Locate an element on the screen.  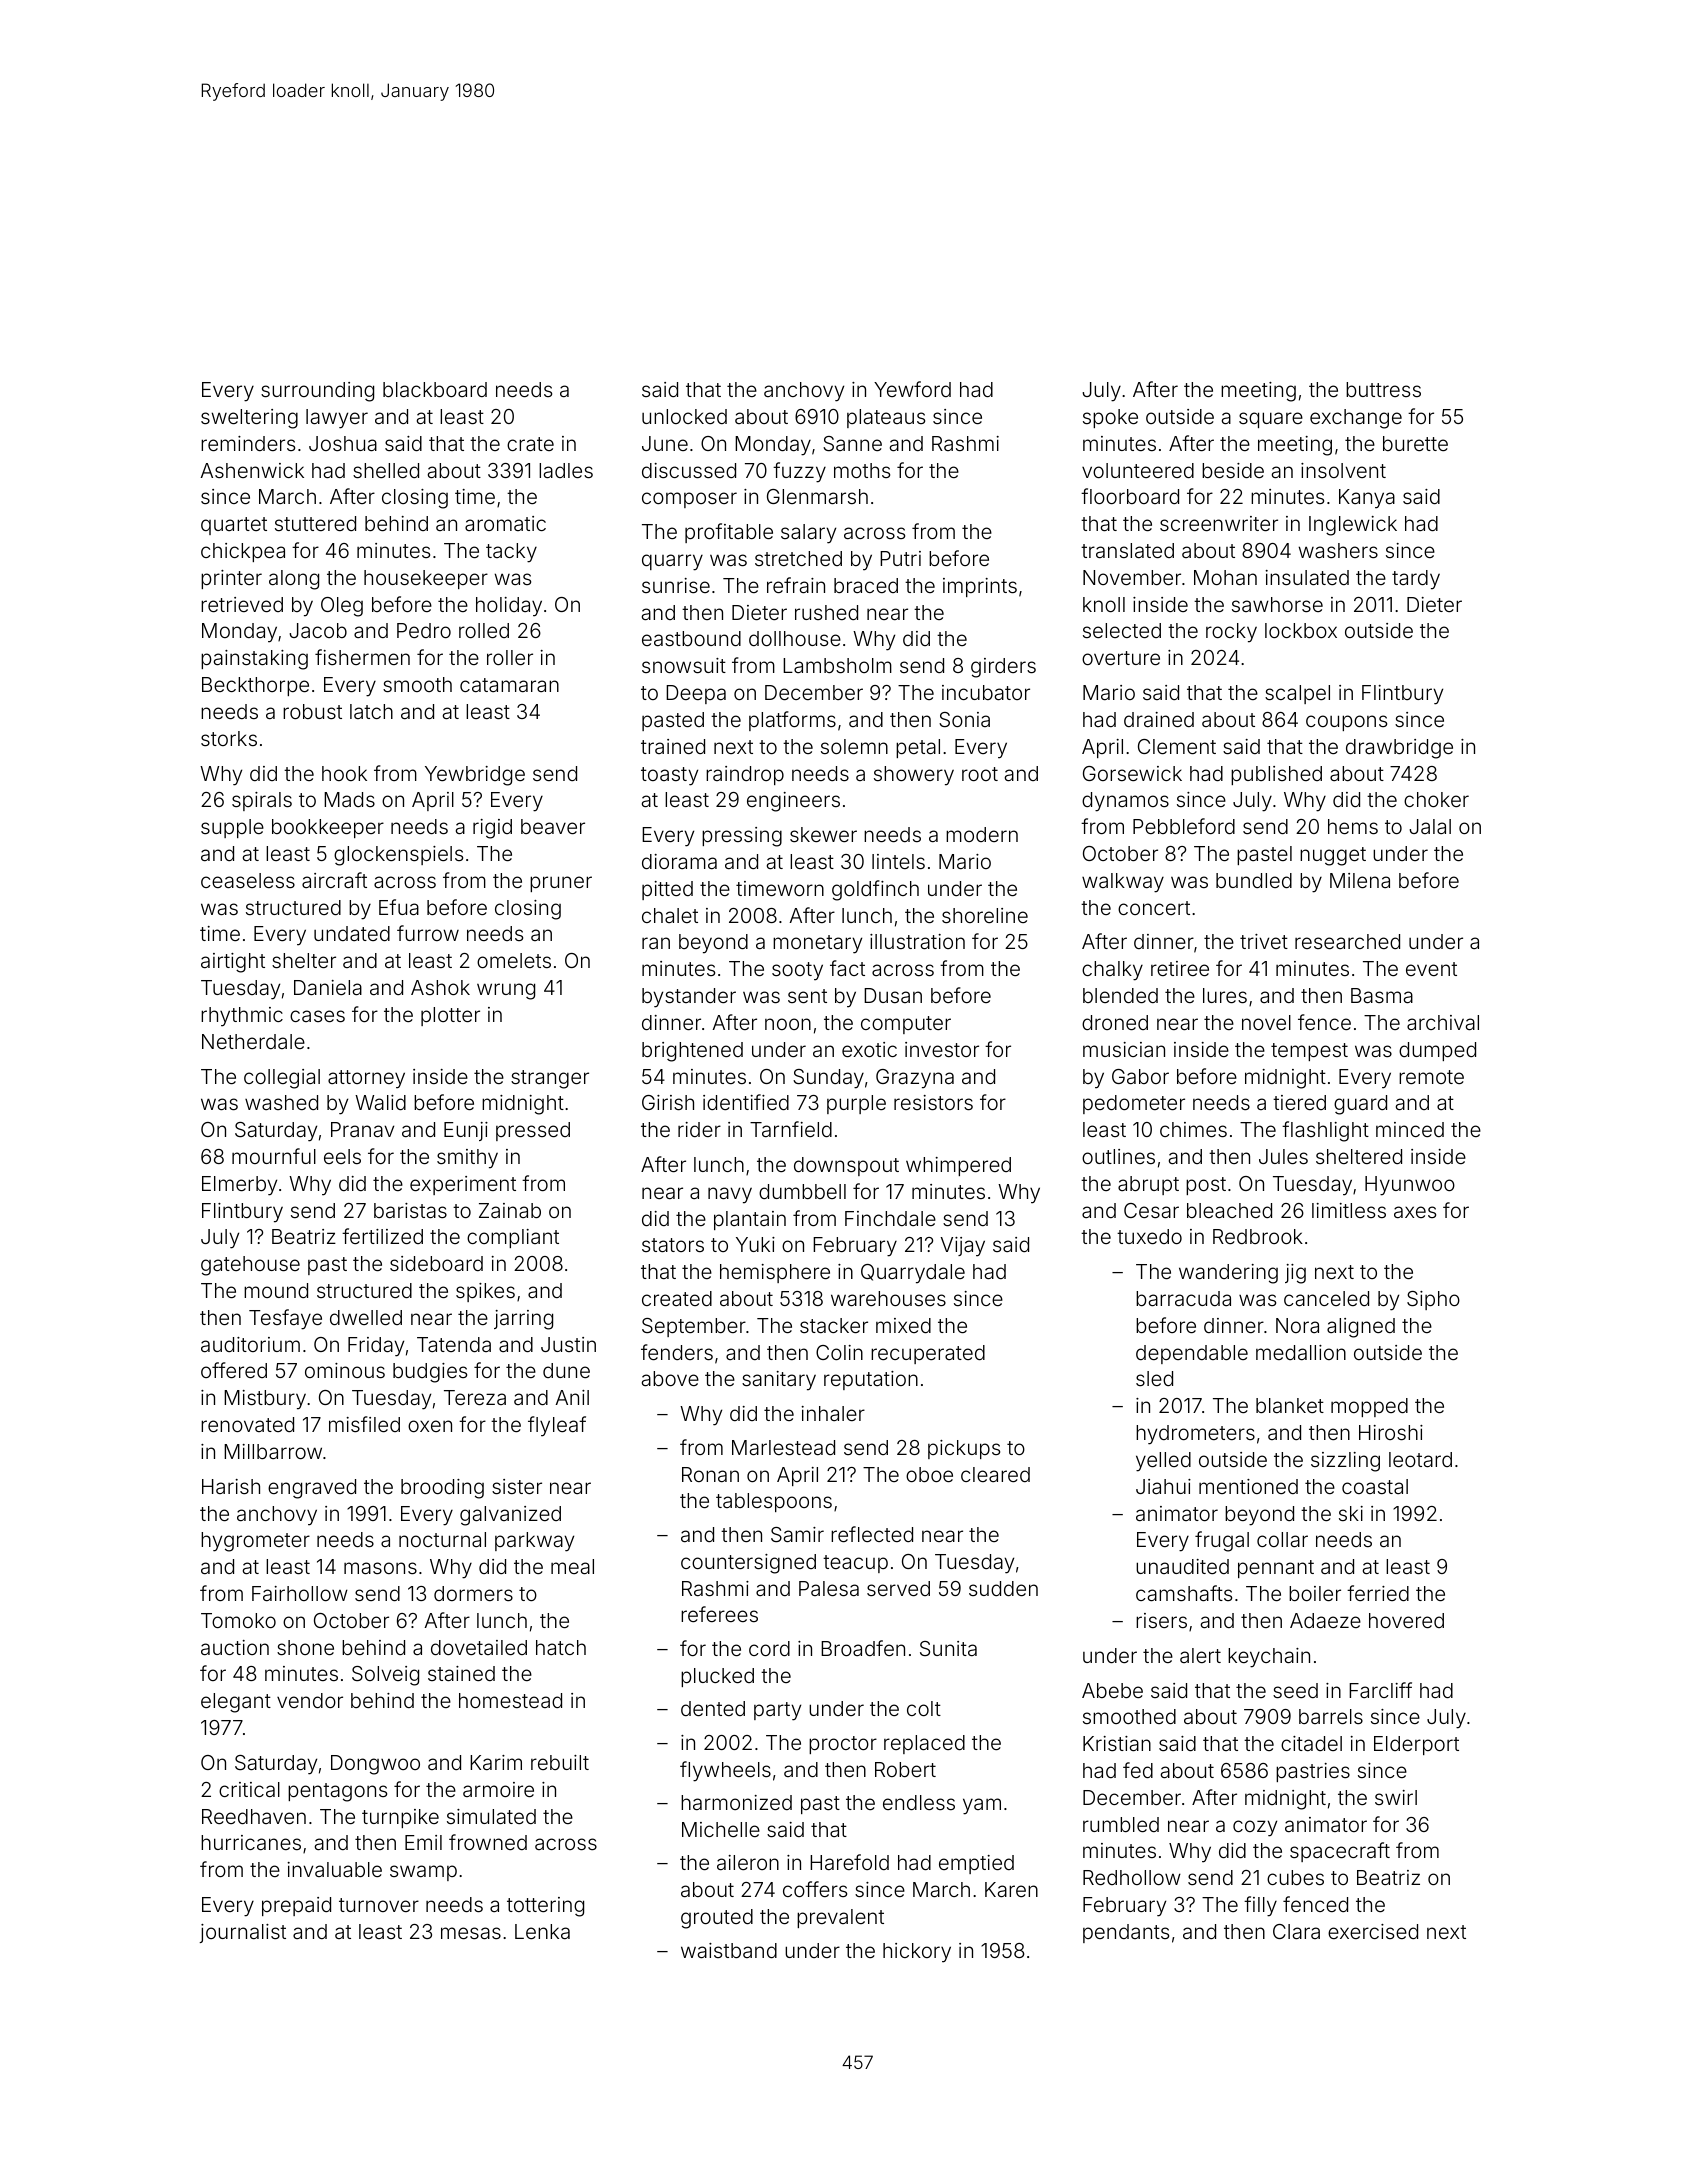
platforms is located at coordinates (792, 721).
